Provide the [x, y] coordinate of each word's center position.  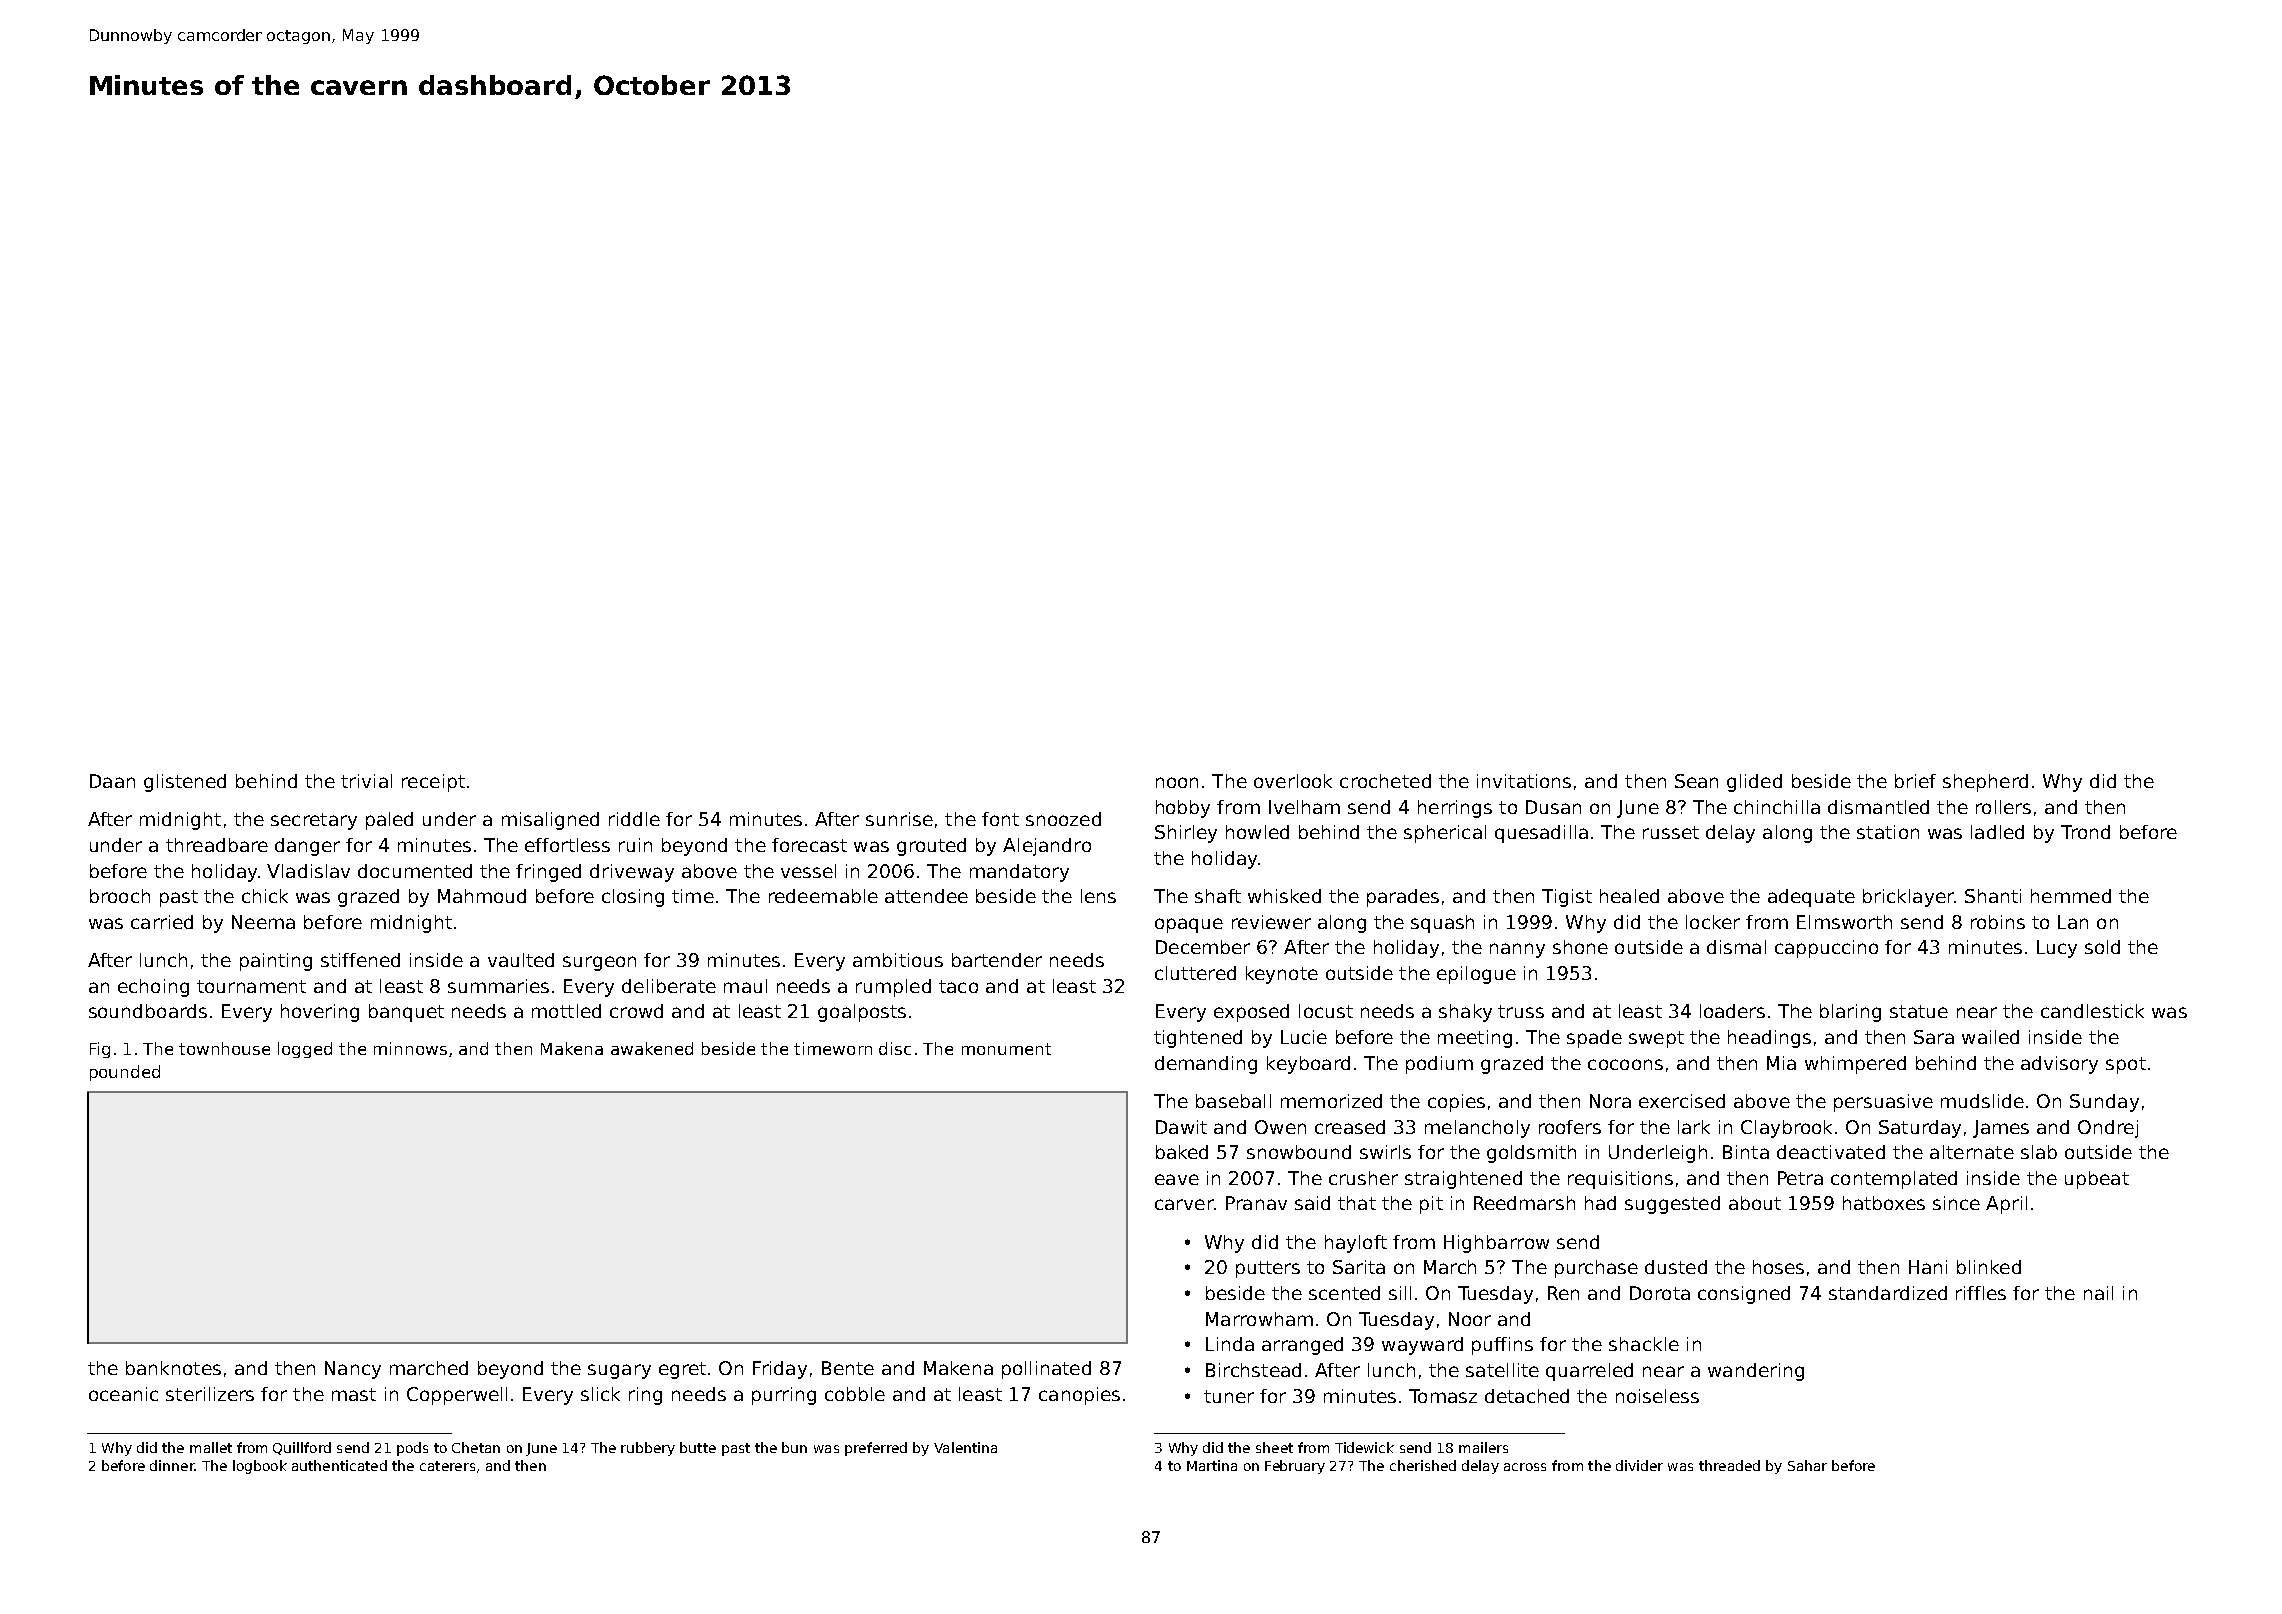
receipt [433, 783]
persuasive [1883, 1103]
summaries [498, 986]
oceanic [123, 1394]
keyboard [1308, 1065]
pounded [125, 1073]
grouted [931, 847]
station [1888, 832]
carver [1184, 1204]
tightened [1198, 1039]
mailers [1483, 1447]
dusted [1676, 1267]
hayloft [1356, 1244]
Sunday [2104, 1103]
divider [1639, 1465]
